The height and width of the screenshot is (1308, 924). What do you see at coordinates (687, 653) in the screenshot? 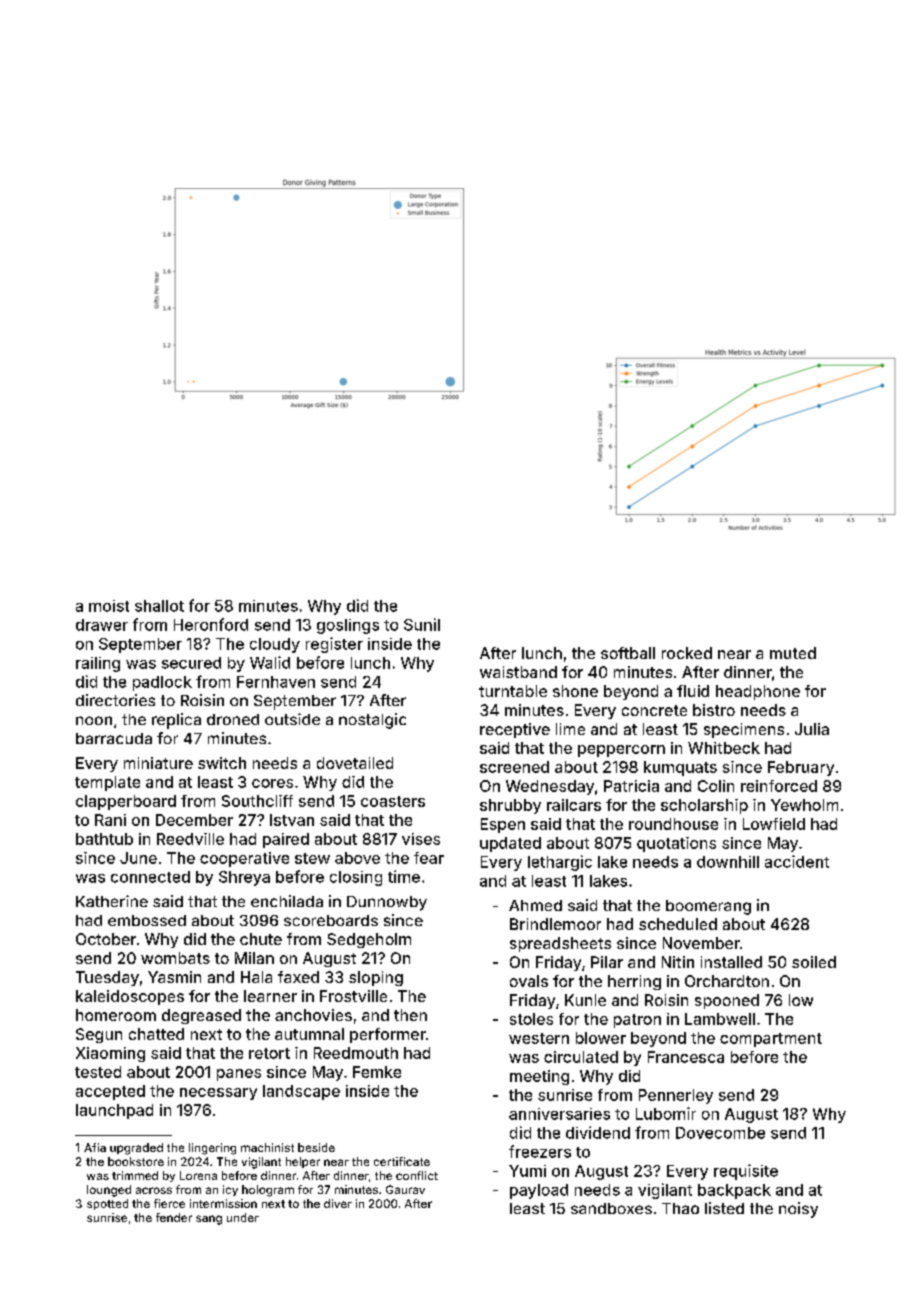
I see `rocked` at bounding box center [687, 653].
